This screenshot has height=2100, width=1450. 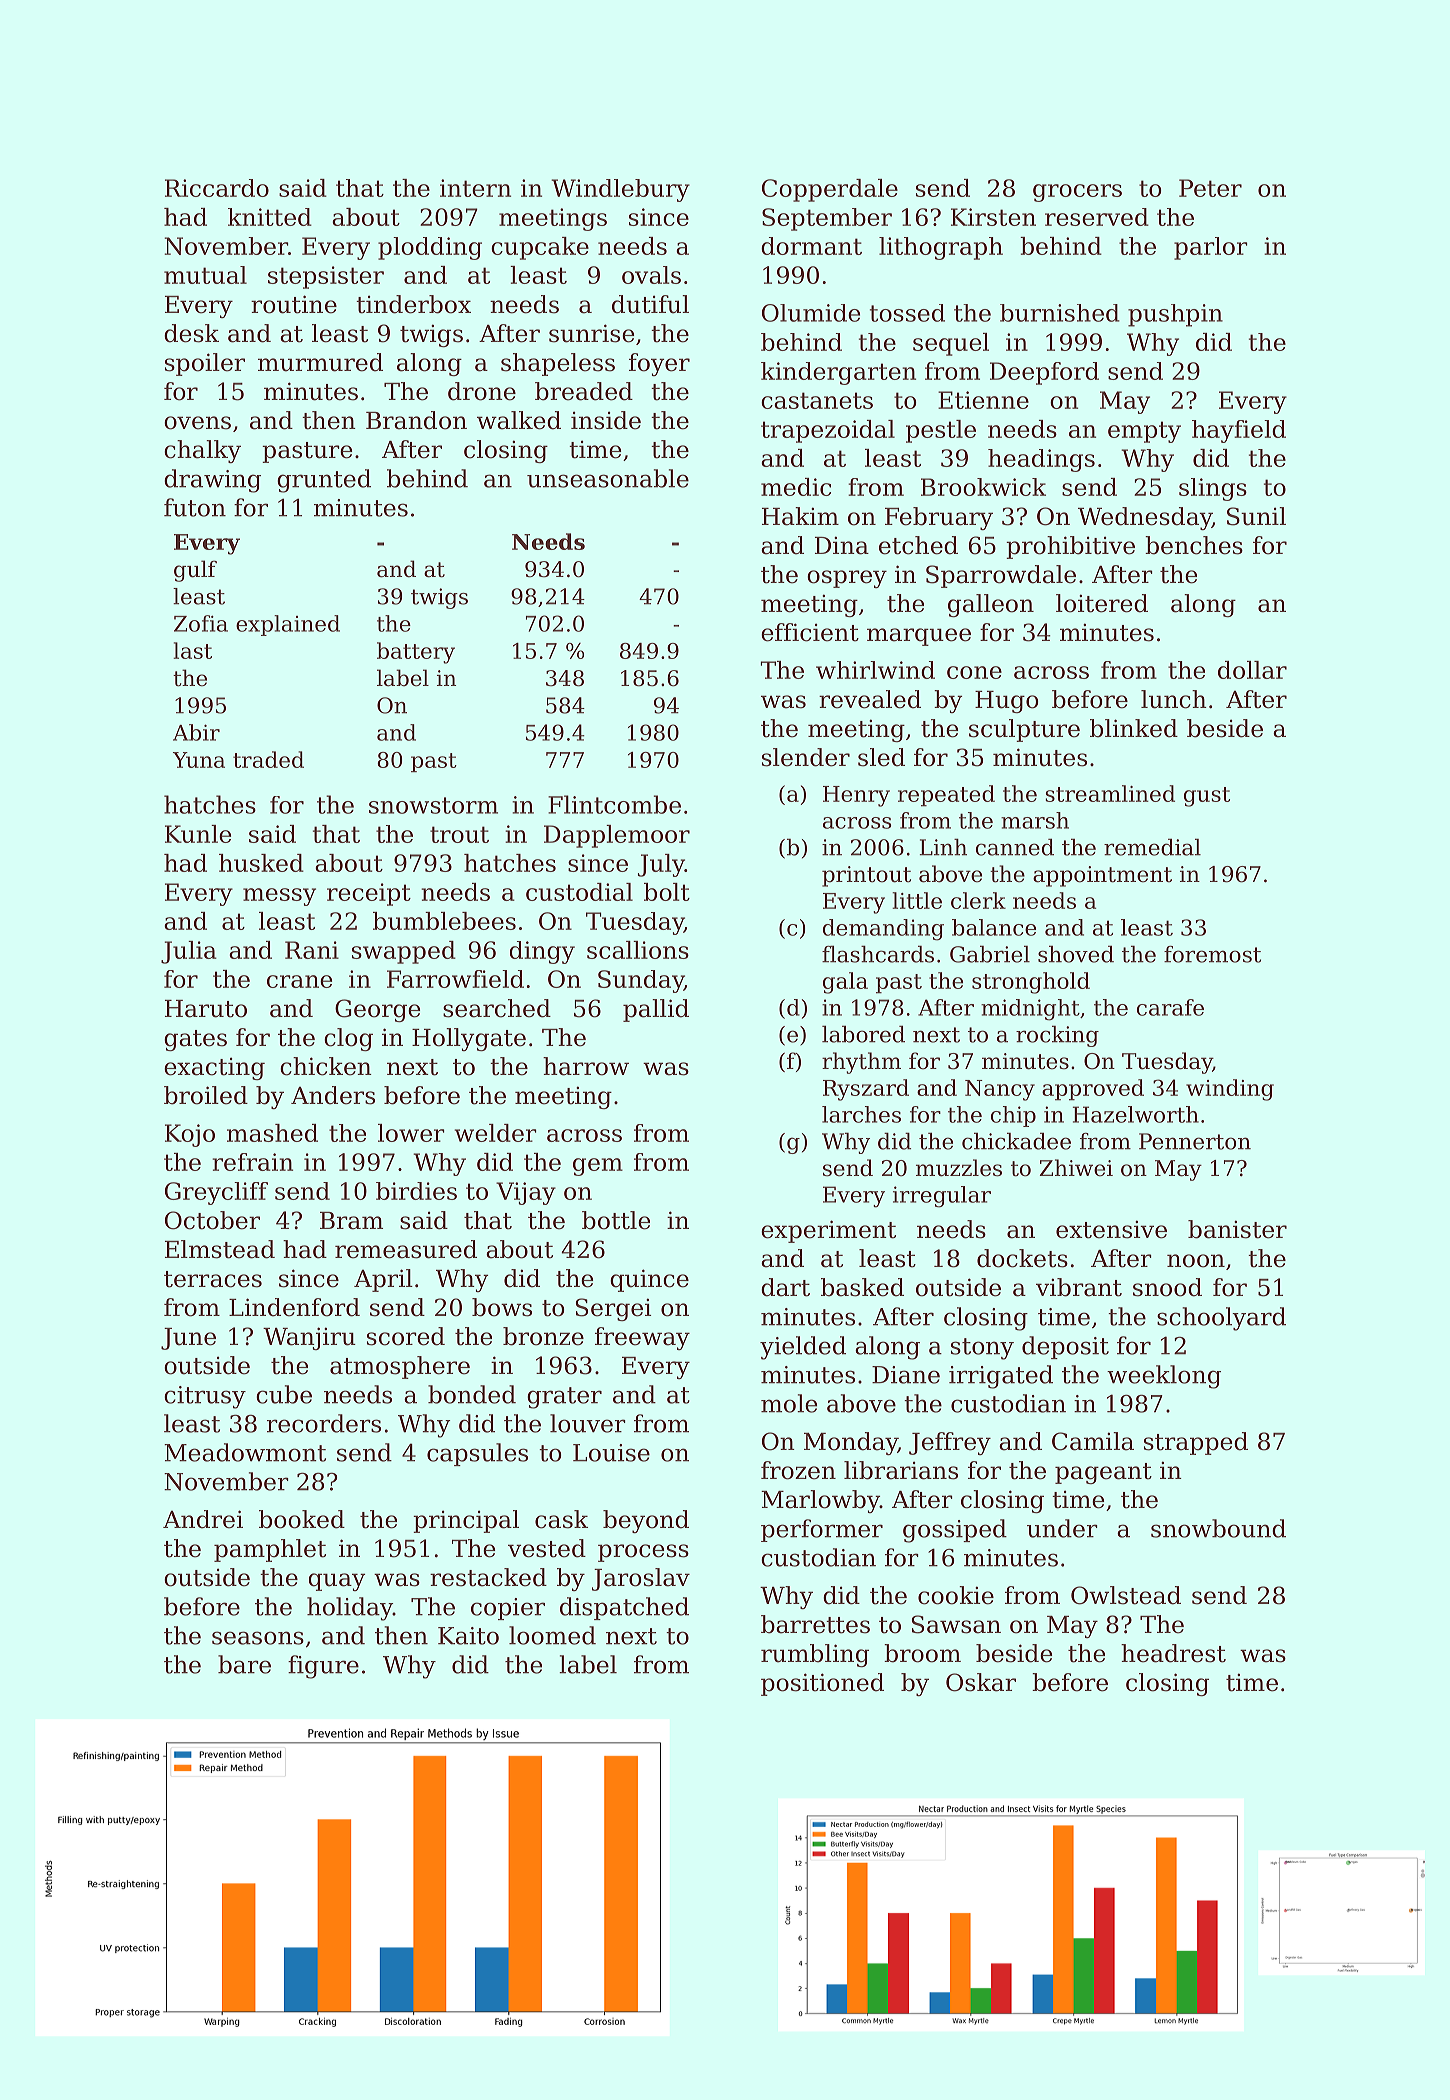 I want to click on labored, so click(x=863, y=1034).
